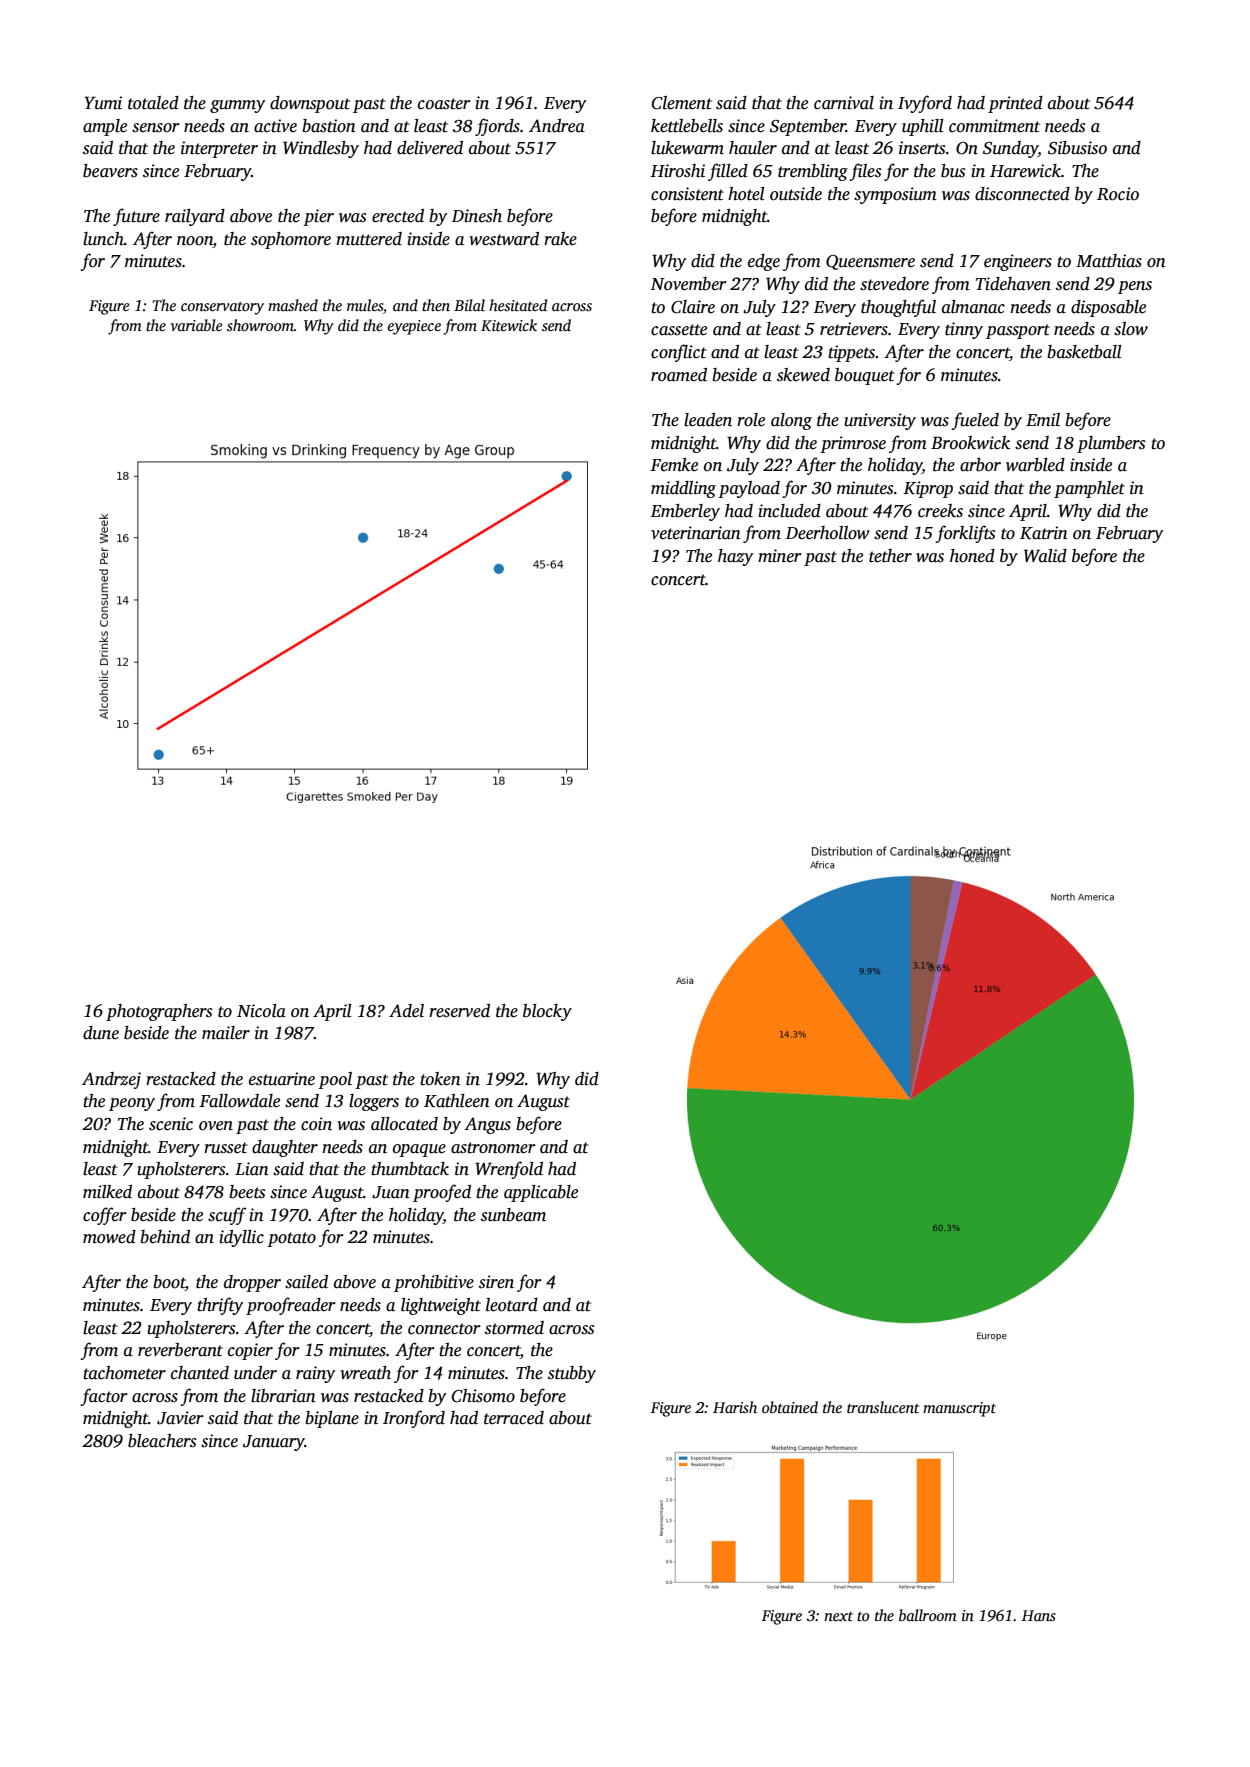  Describe the element at coordinates (315, 1374) in the screenshot. I see `rainy` at that location.
